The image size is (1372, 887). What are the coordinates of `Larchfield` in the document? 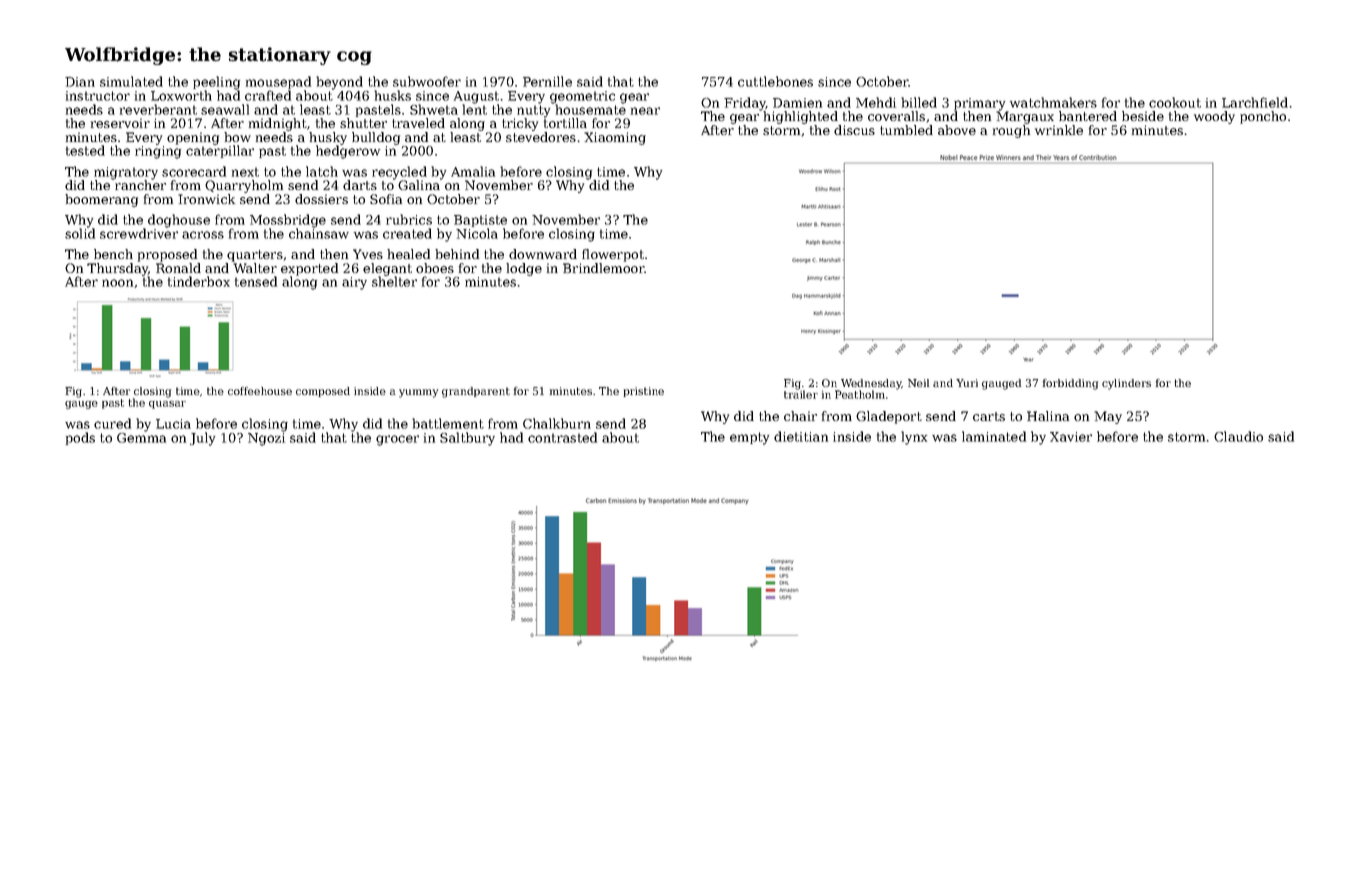 It's located at (1255, 102).
